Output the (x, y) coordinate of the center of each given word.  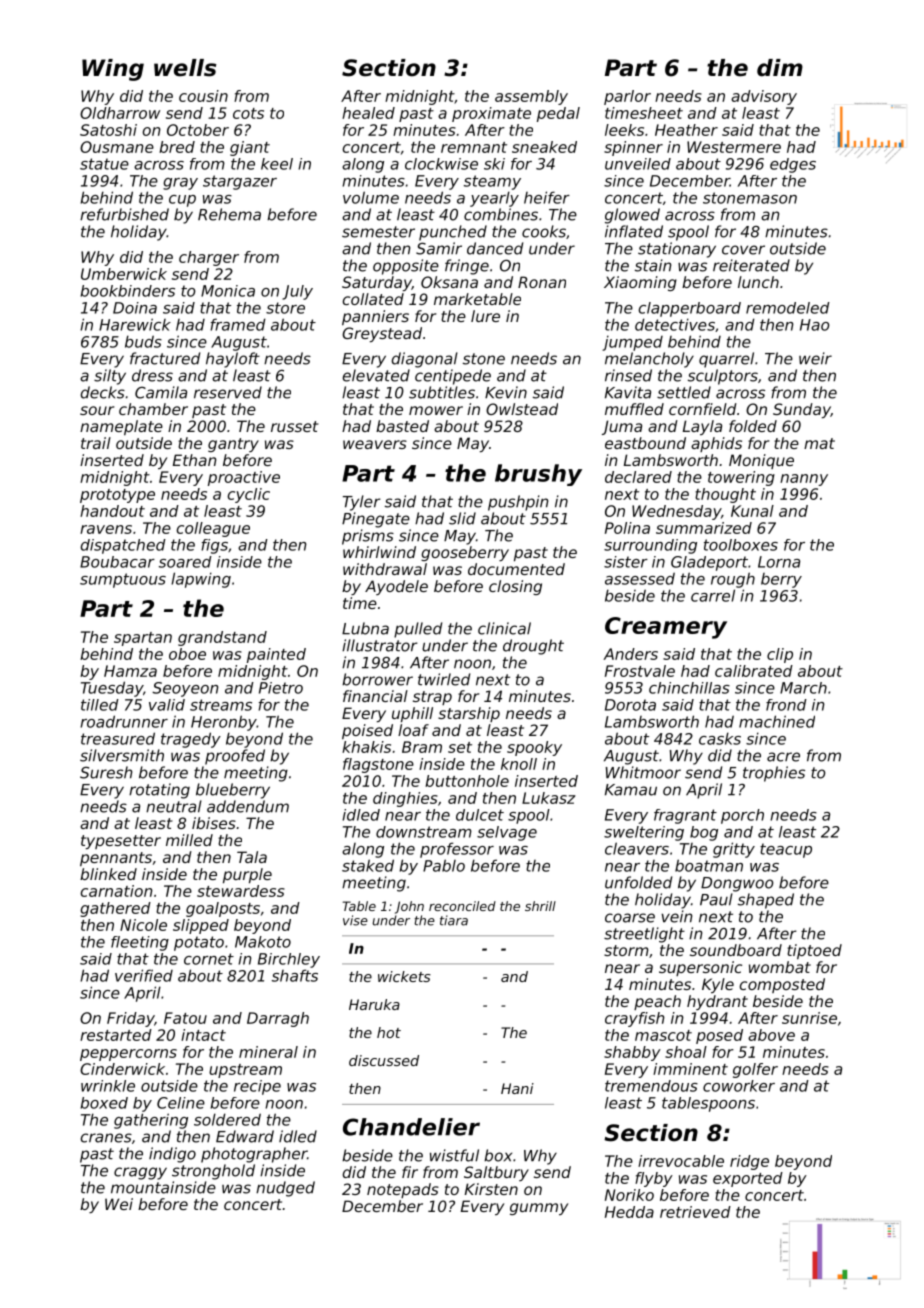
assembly (531, 97)
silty (110, 377)
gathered (115, 909)
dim (780, 68)
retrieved (695, 1212)
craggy (140, 1173)
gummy (539, 1209)
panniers (375, 317)
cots (248, 113)
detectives (675, 324)
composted (782, 985)
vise (355, 920)
